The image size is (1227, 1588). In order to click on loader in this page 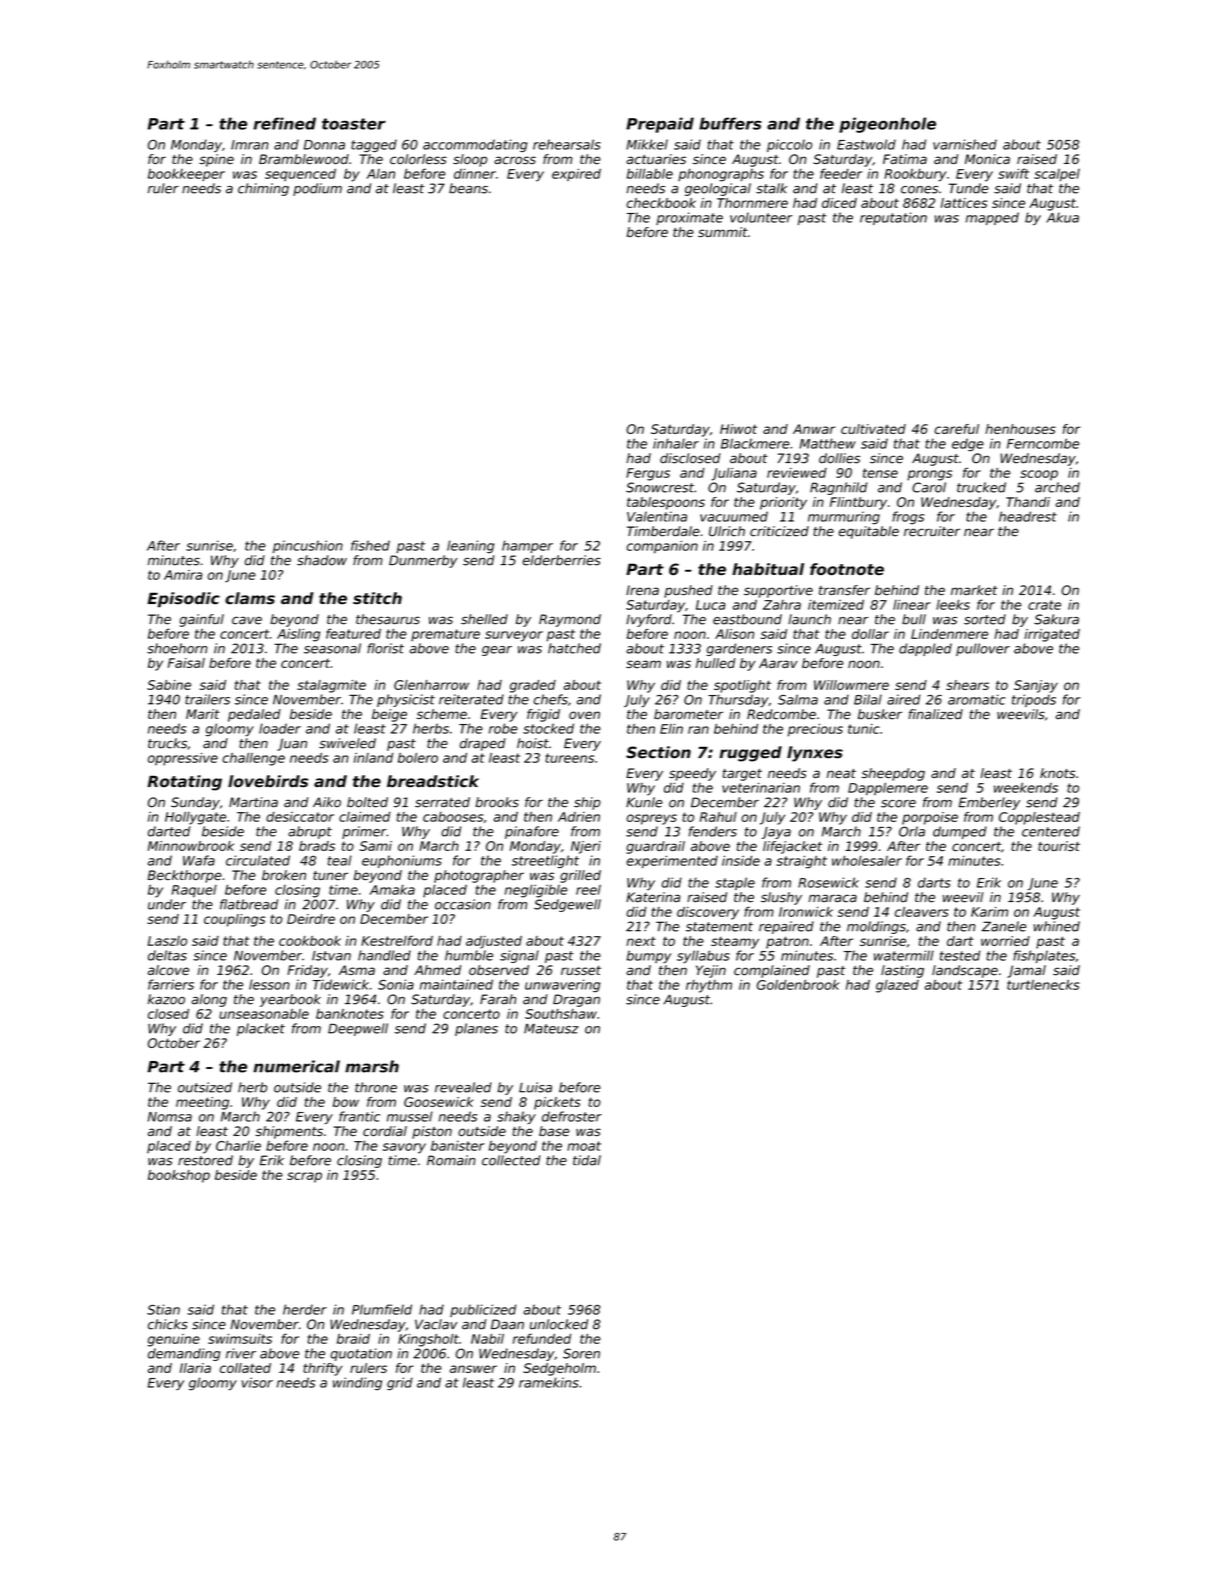, I will do `click(280, 728)`.
